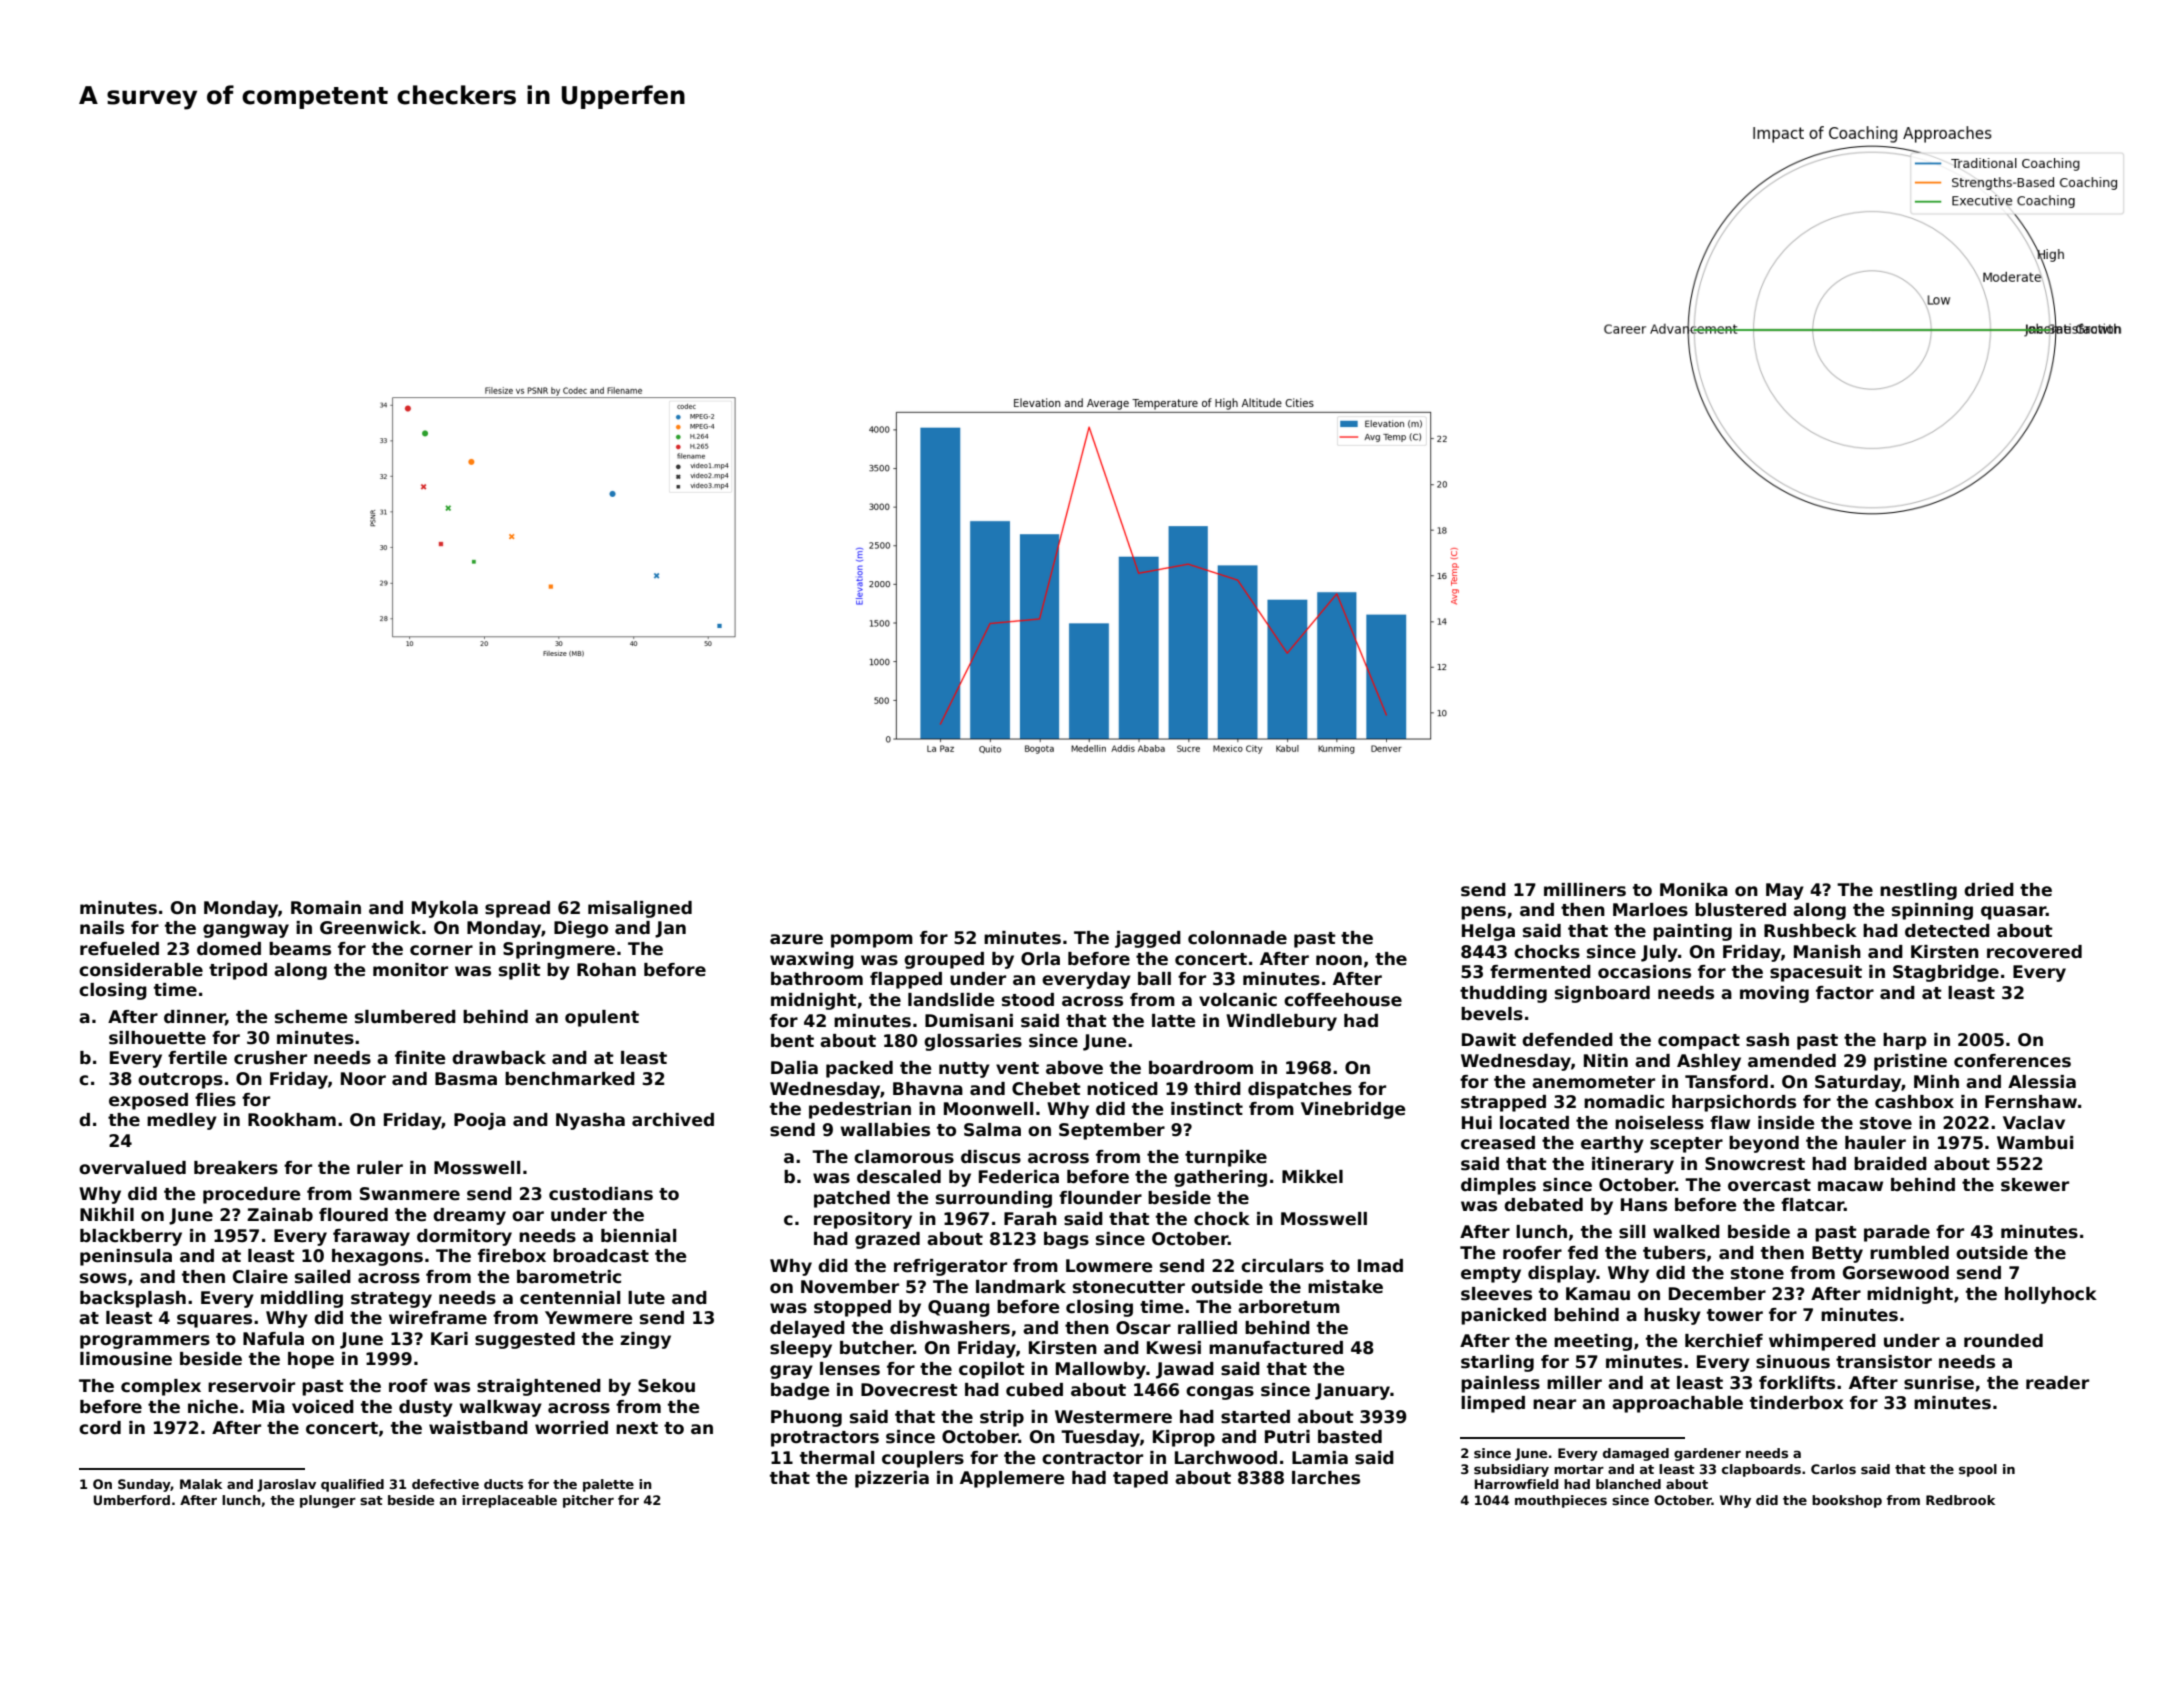 This screenshot has height=1683, width=2178. What do you see at coordinates (2034, 952) in the screenshot?
I see `recovered` at bounding box center [2034, 952].
